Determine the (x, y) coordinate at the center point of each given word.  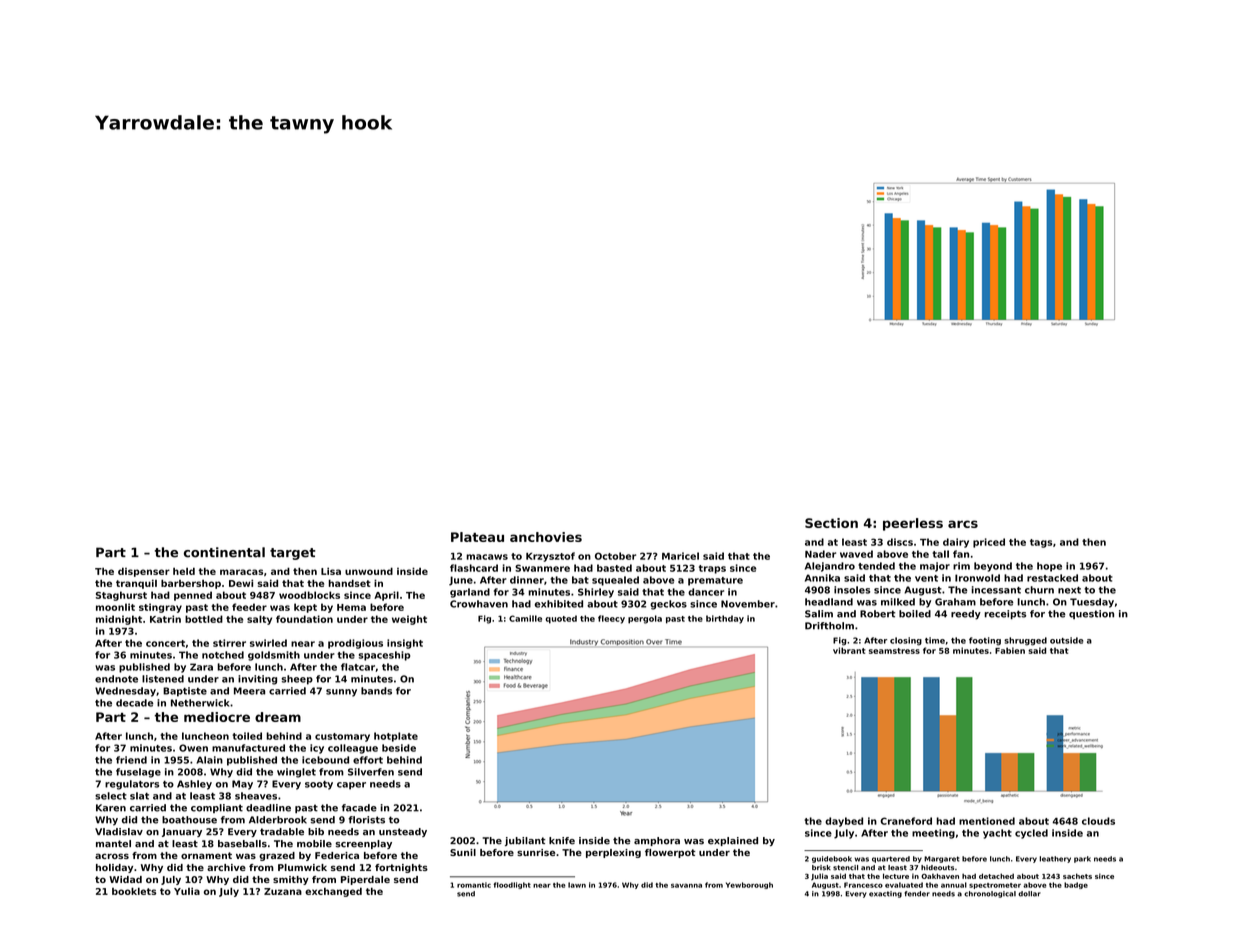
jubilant (525, 841)
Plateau (477, 537)
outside (1066, 640)
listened (163, 679)
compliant (217, 808)
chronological (990, 894)
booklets (134, 891)
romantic (474, 885)
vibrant (849, 650)
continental (224, 552)
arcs (963, 524)
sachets (1077, 876)
